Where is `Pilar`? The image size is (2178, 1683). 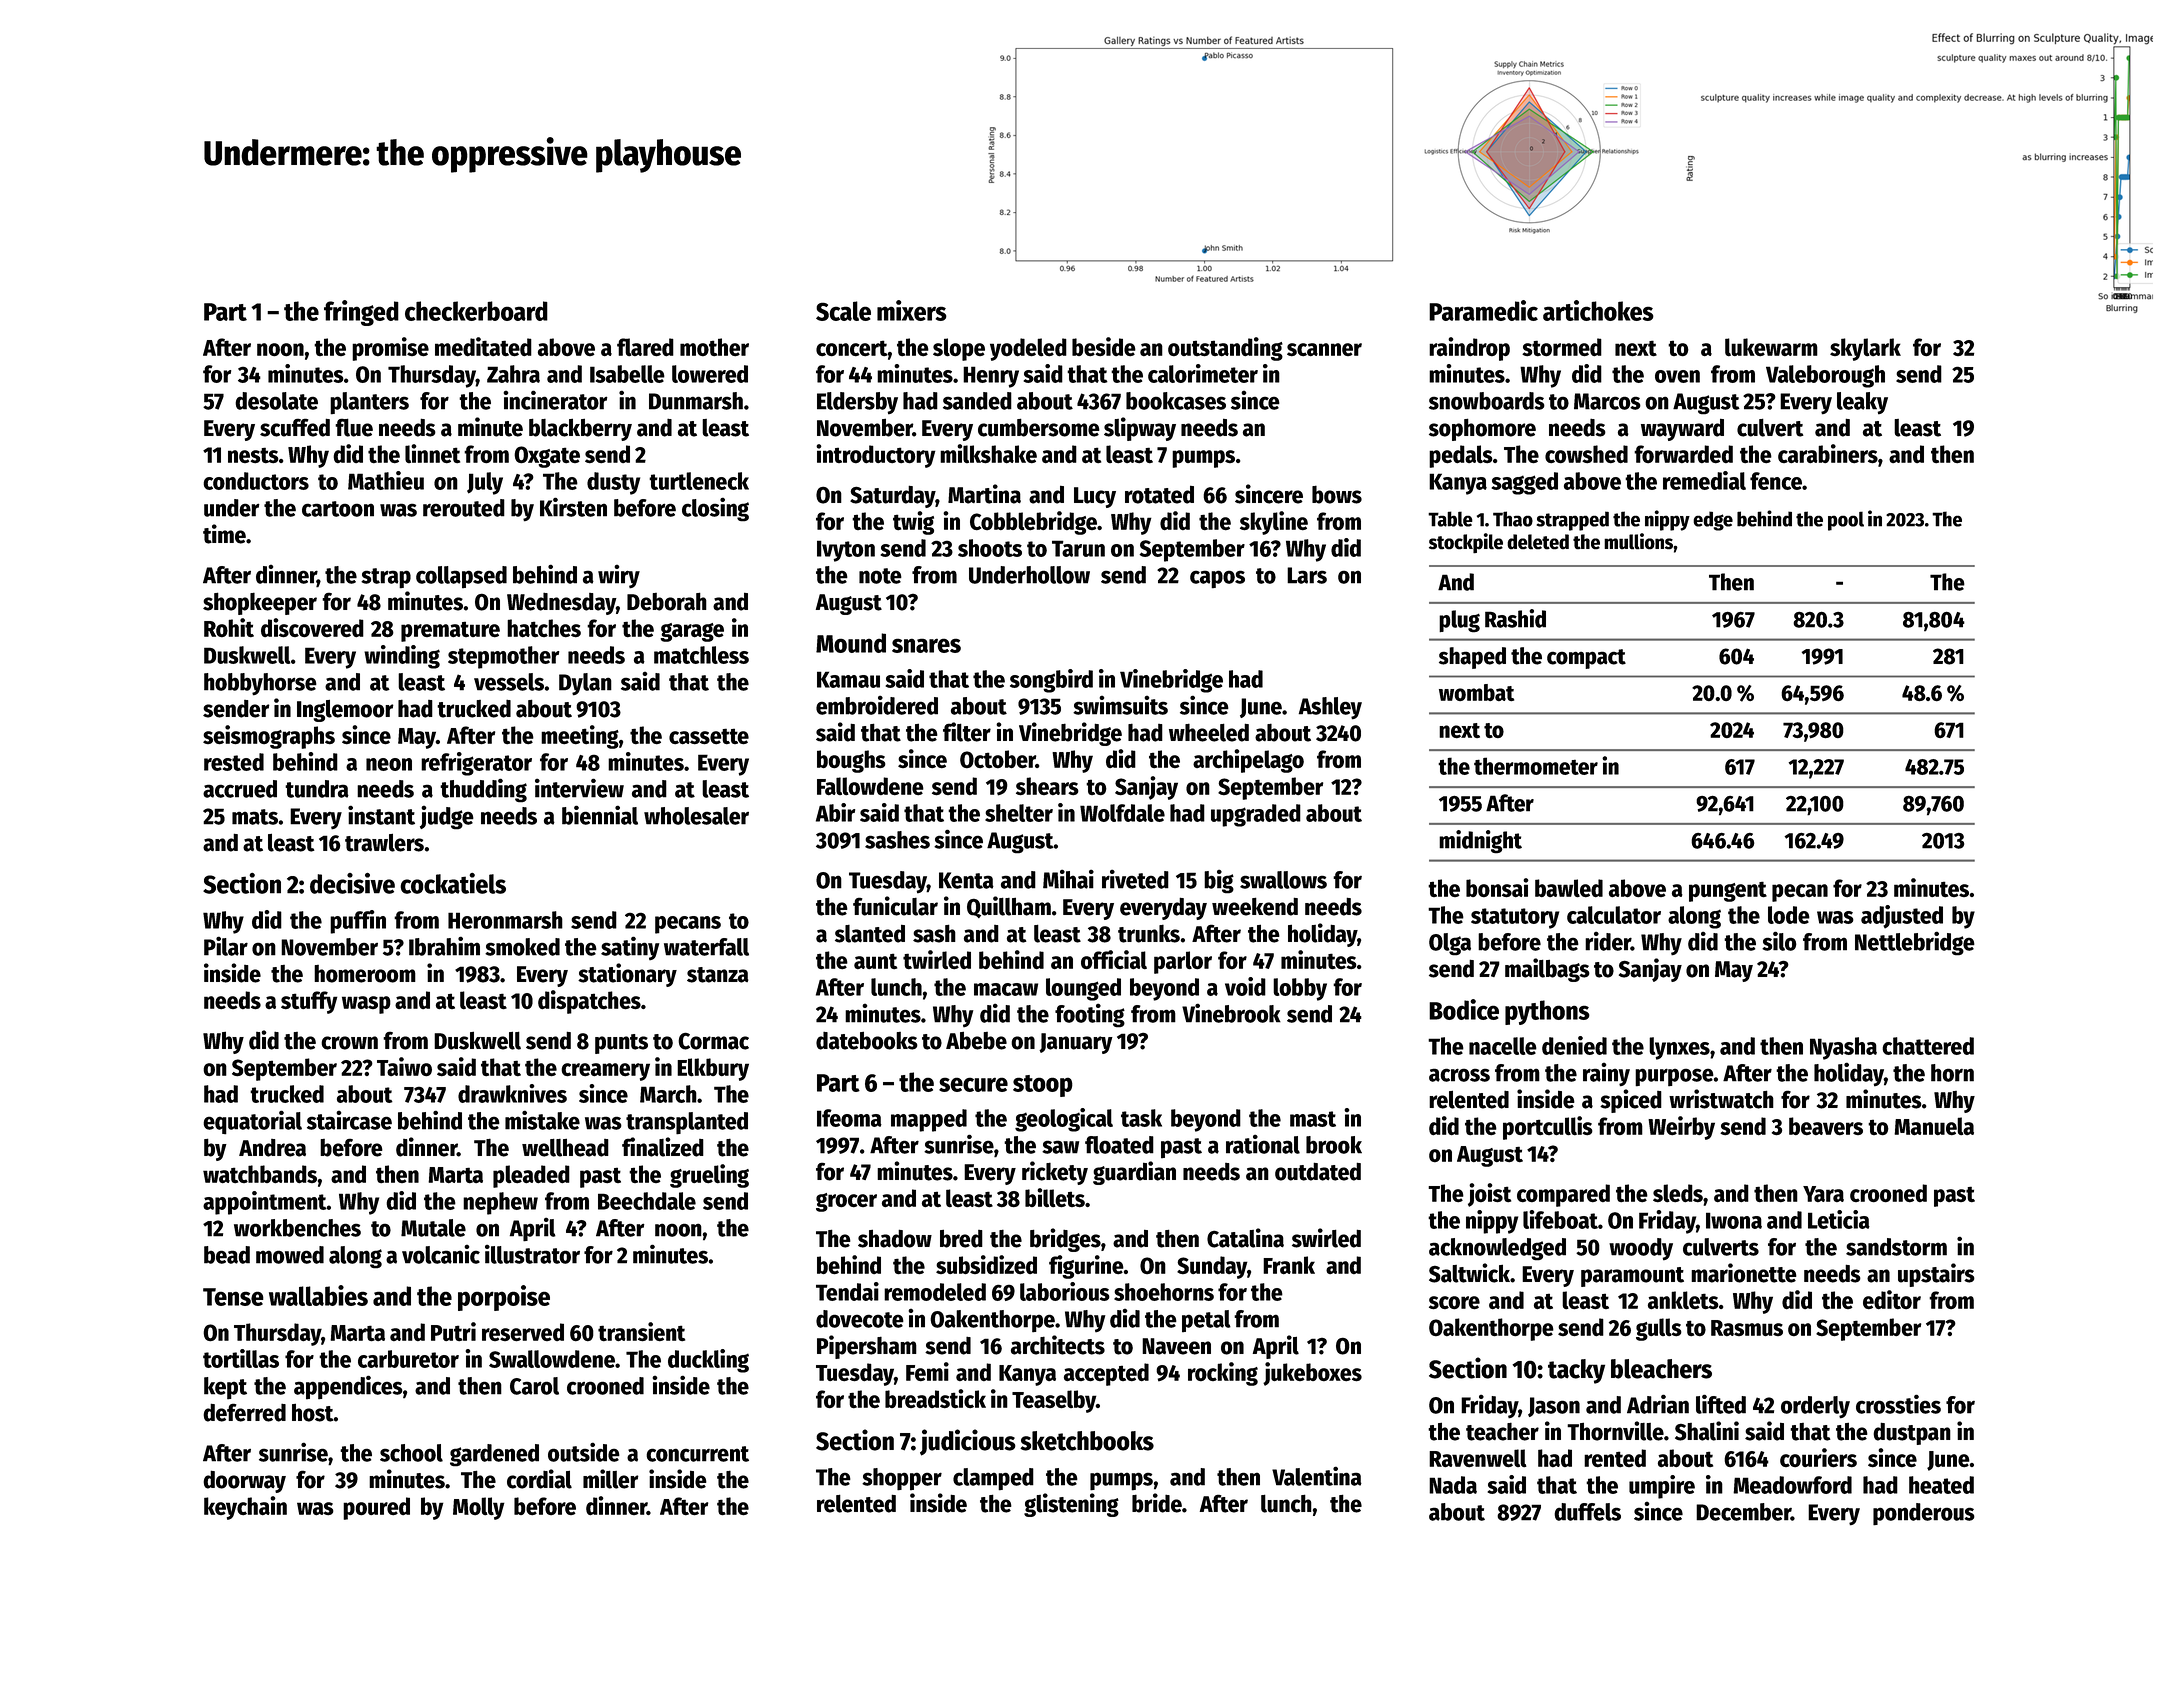
Pilar is located at coordinates (226, 946).
